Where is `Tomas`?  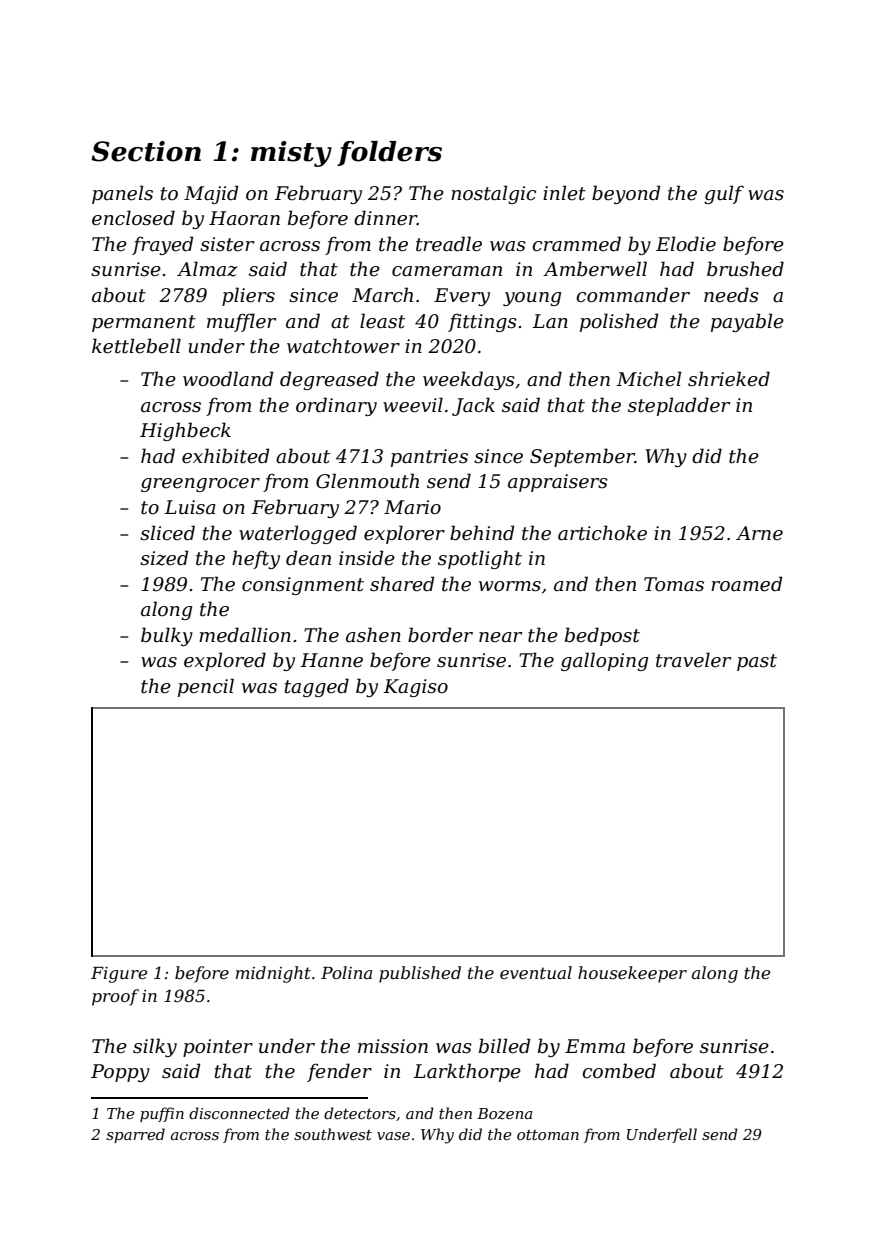 Tomas is located at coordinates (674, 584).
